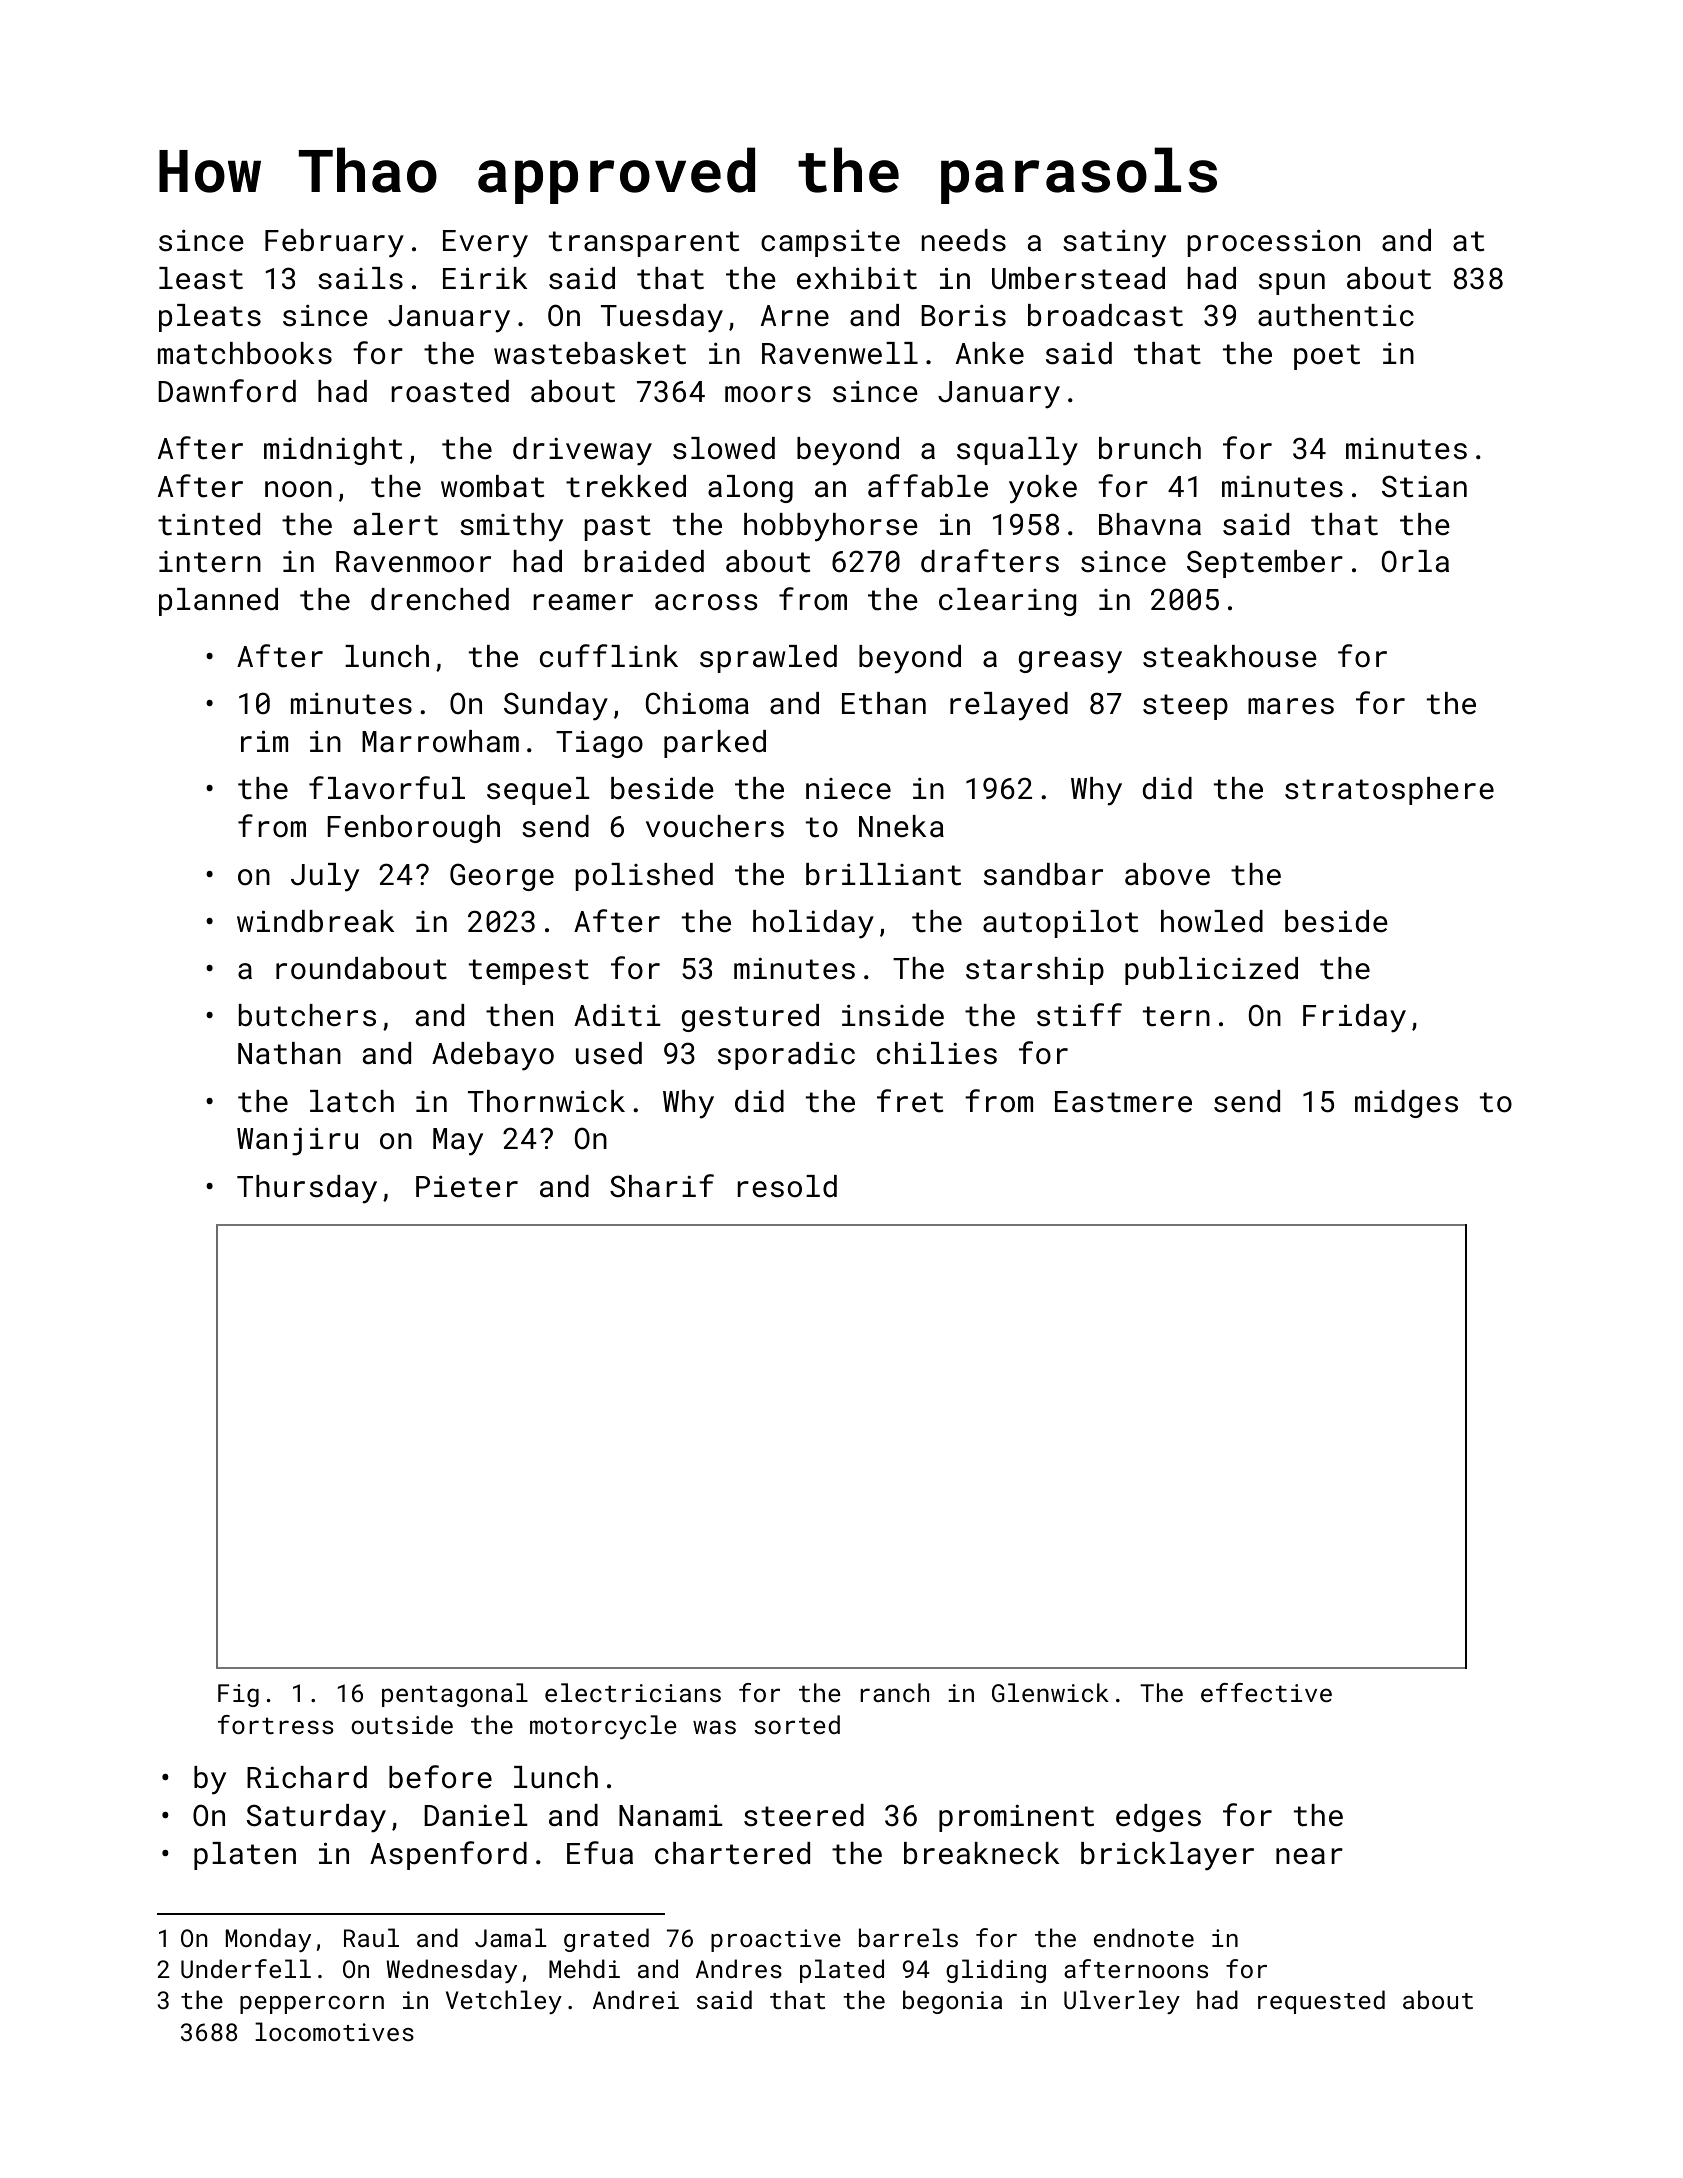  What do you see at coordinates (502, 877) in the document?
I see `George` at bounding box center [502, 877].
